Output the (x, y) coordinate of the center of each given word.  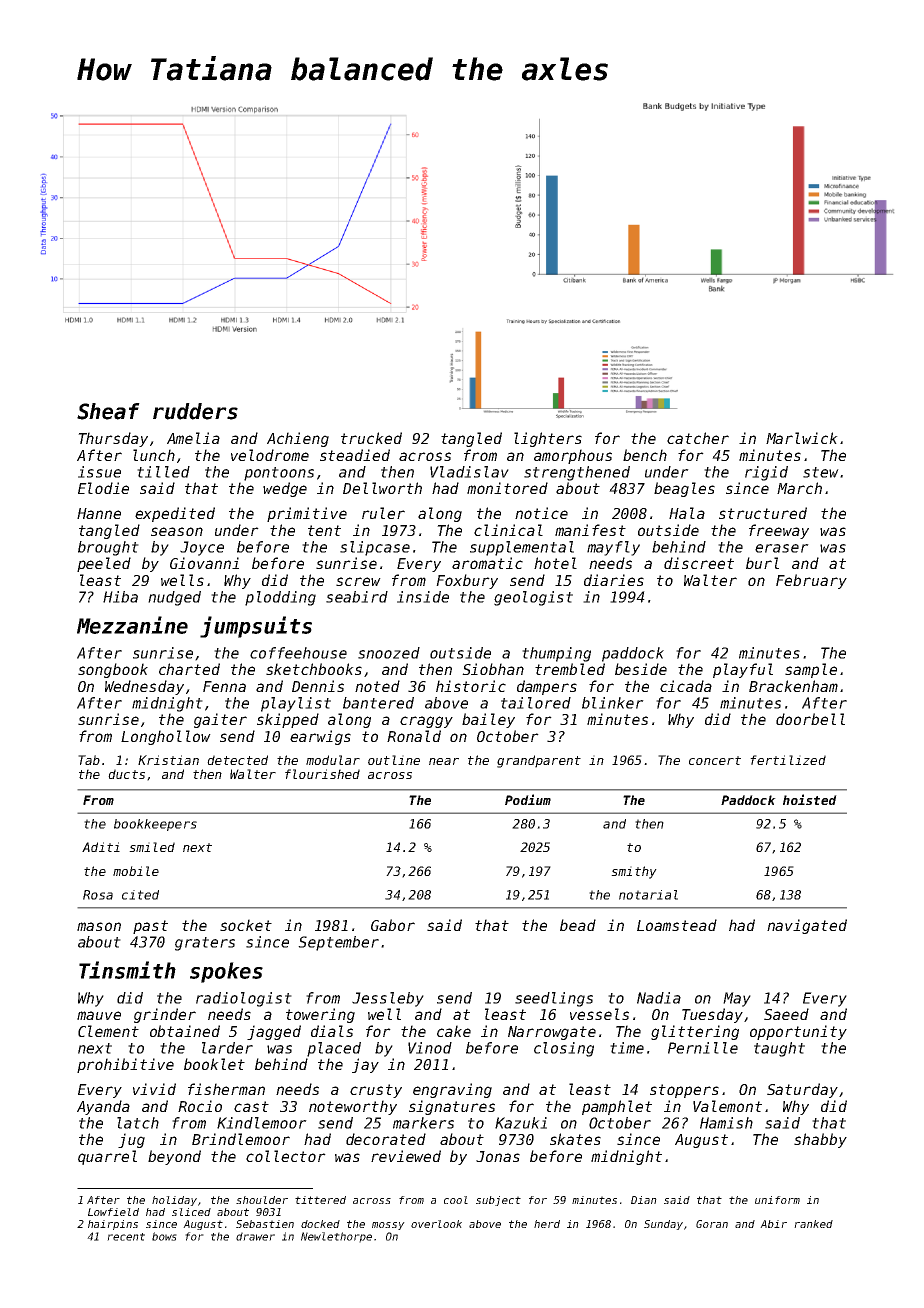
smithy (634, 872)
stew (821, 472)
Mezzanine (132, 625)
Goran (712, 1224)
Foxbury (467, 581)
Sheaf (108, 411)
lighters (548, 439)
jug (131, 1140)
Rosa (98, 895)
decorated (386, 1139)
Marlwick (802, 438)
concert (715, 760)
